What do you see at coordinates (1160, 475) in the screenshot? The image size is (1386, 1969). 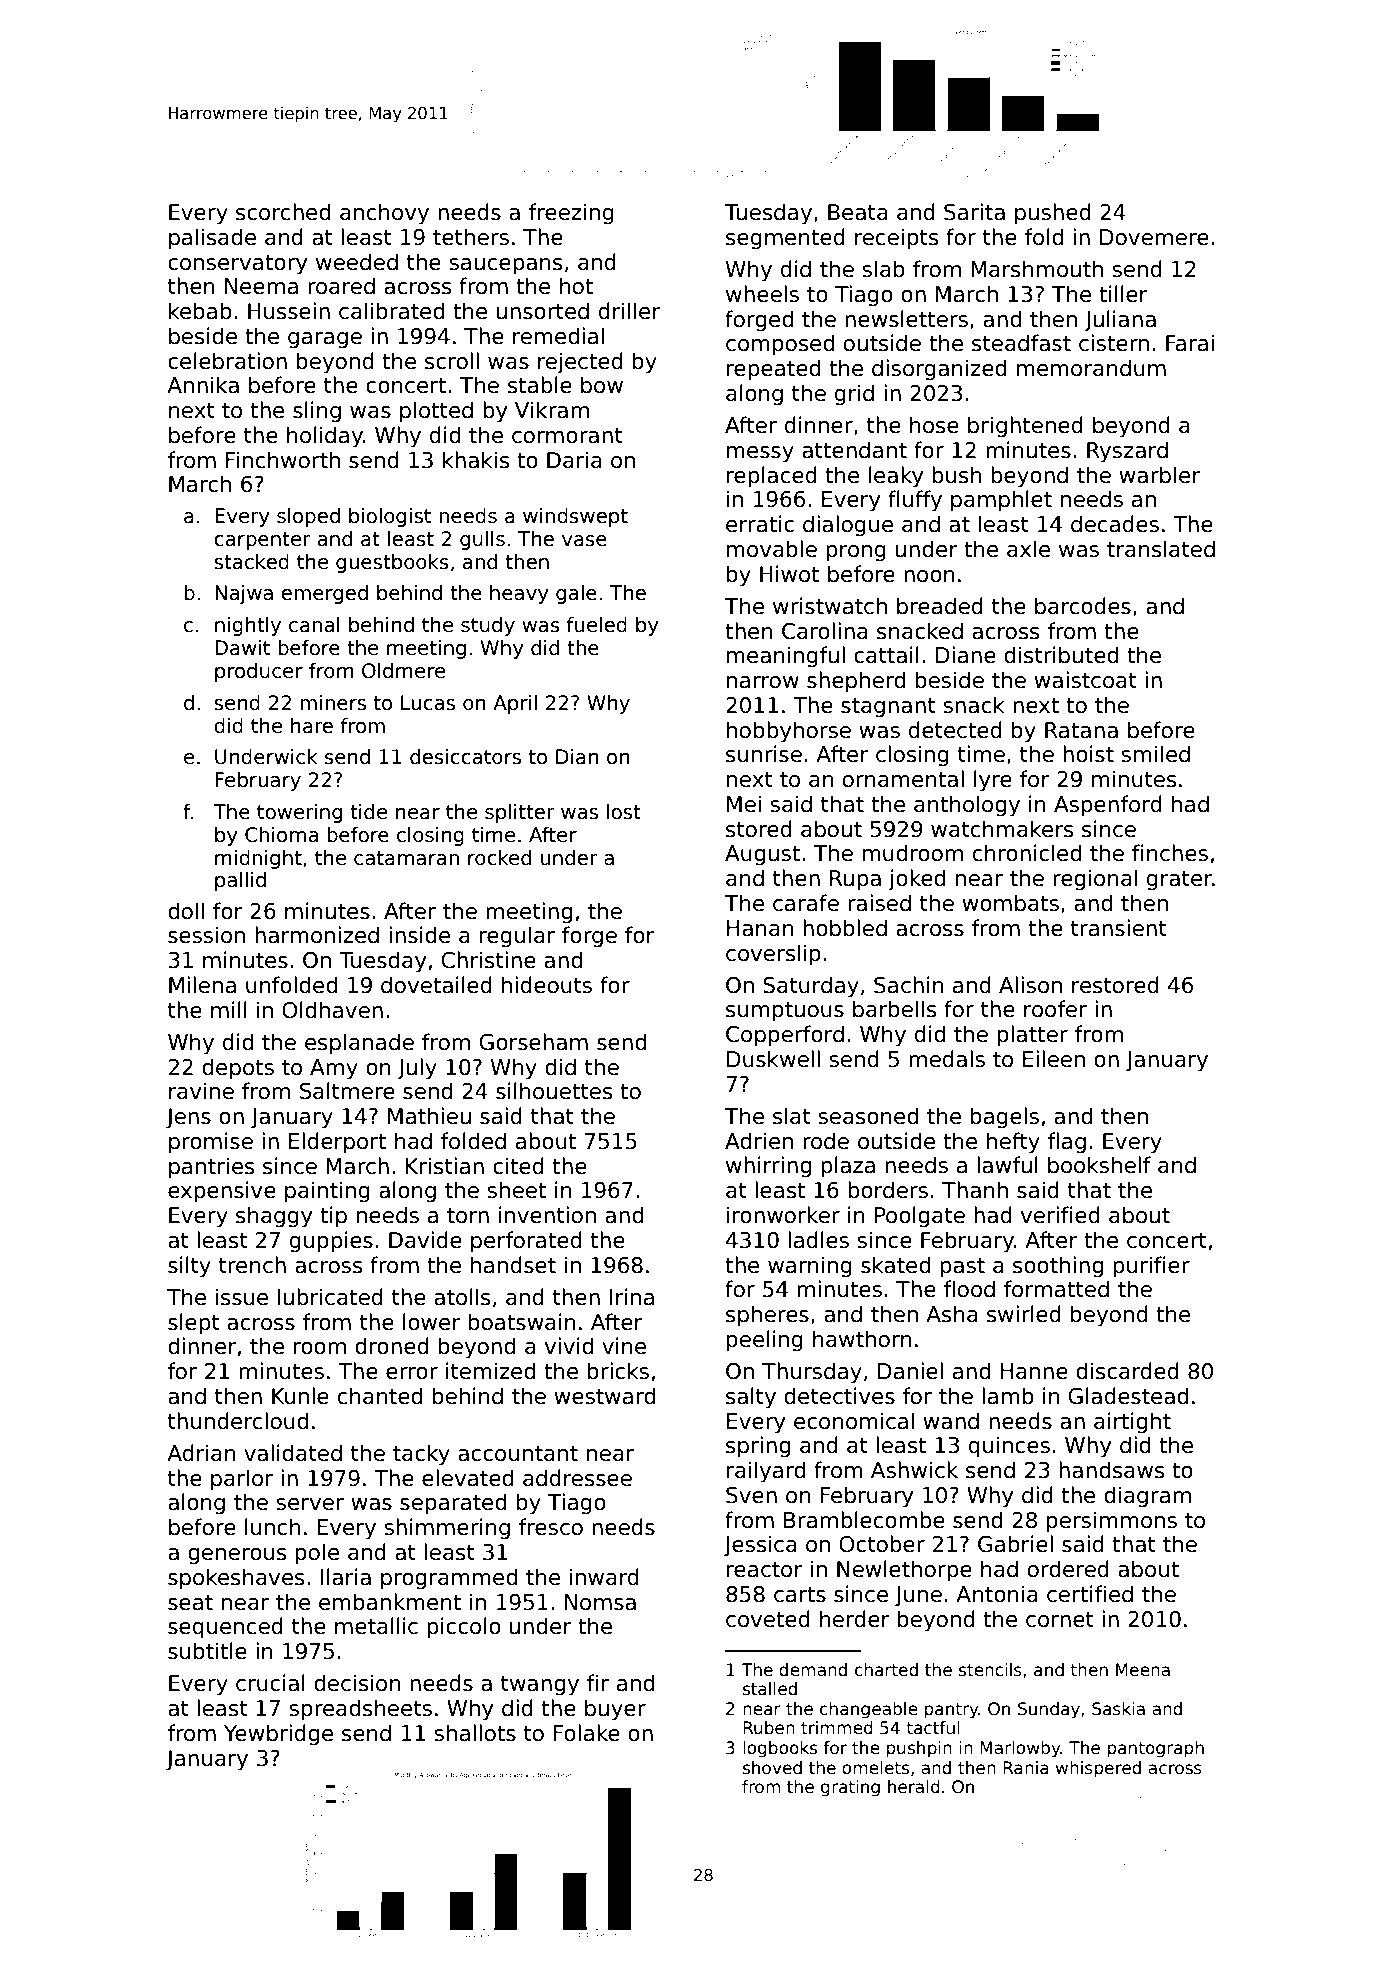 I see `warbler` at bounding box center [1160, 475].
